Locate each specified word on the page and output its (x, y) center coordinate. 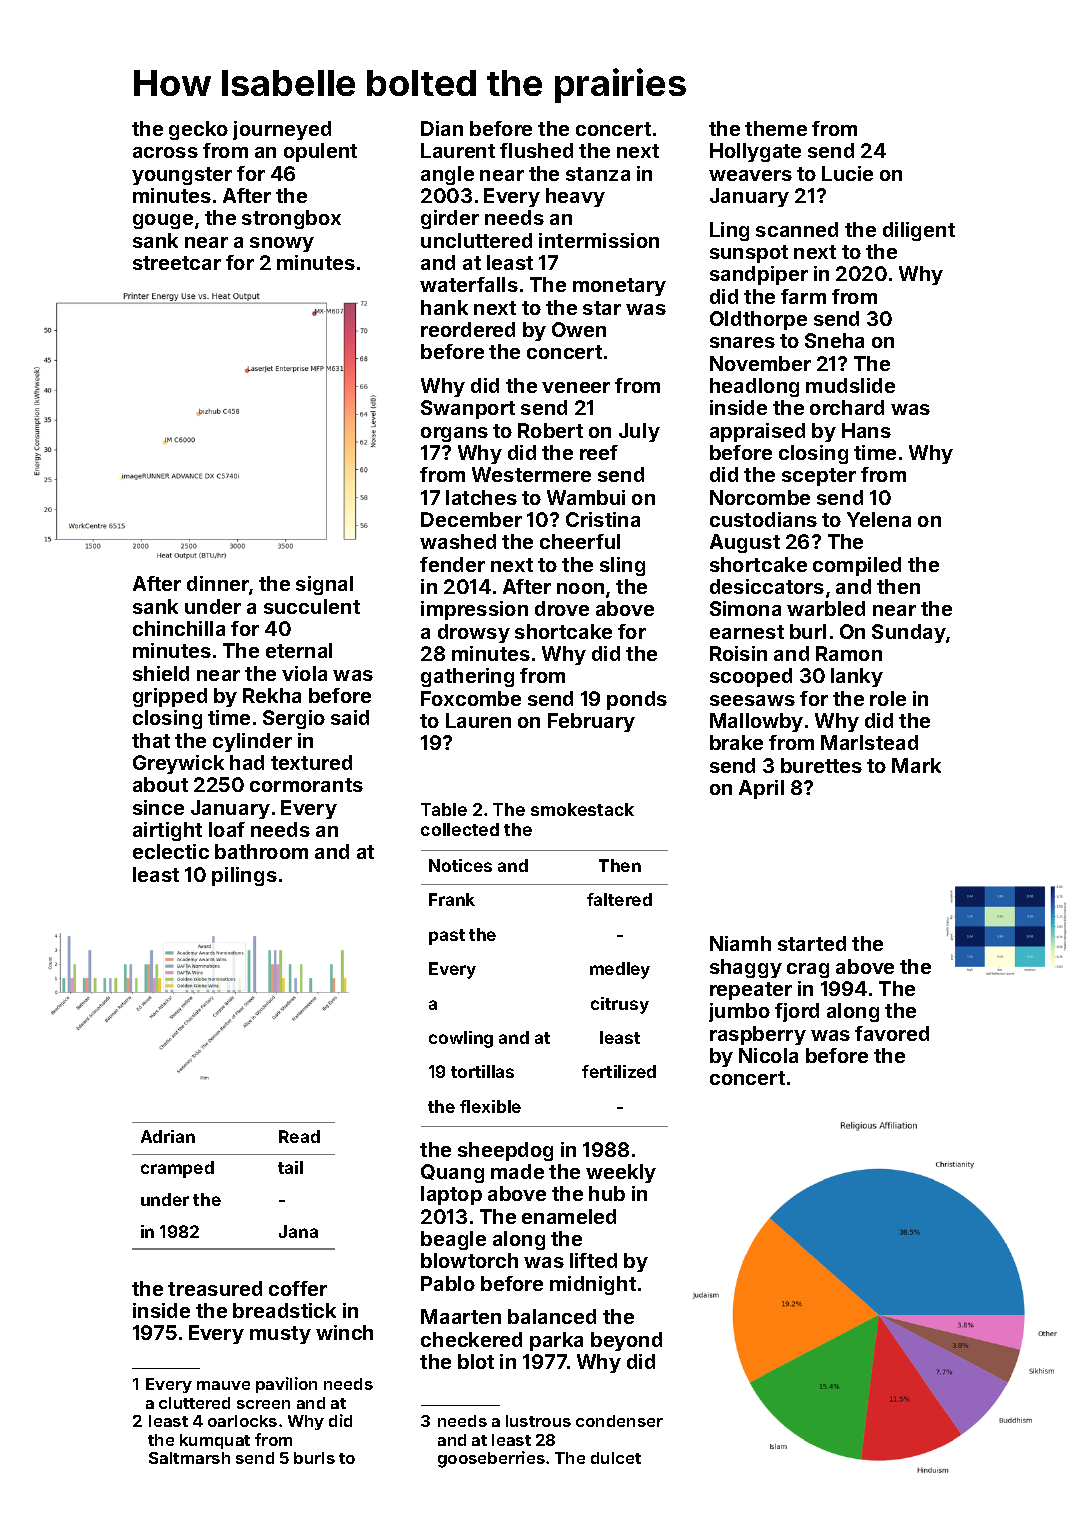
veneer (576, 387)
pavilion (286, 1385)
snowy (282, 244)
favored (892, 1033)
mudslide (850, 385)
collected (460, 829)
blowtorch (469, 1260)
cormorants (306, 785)
